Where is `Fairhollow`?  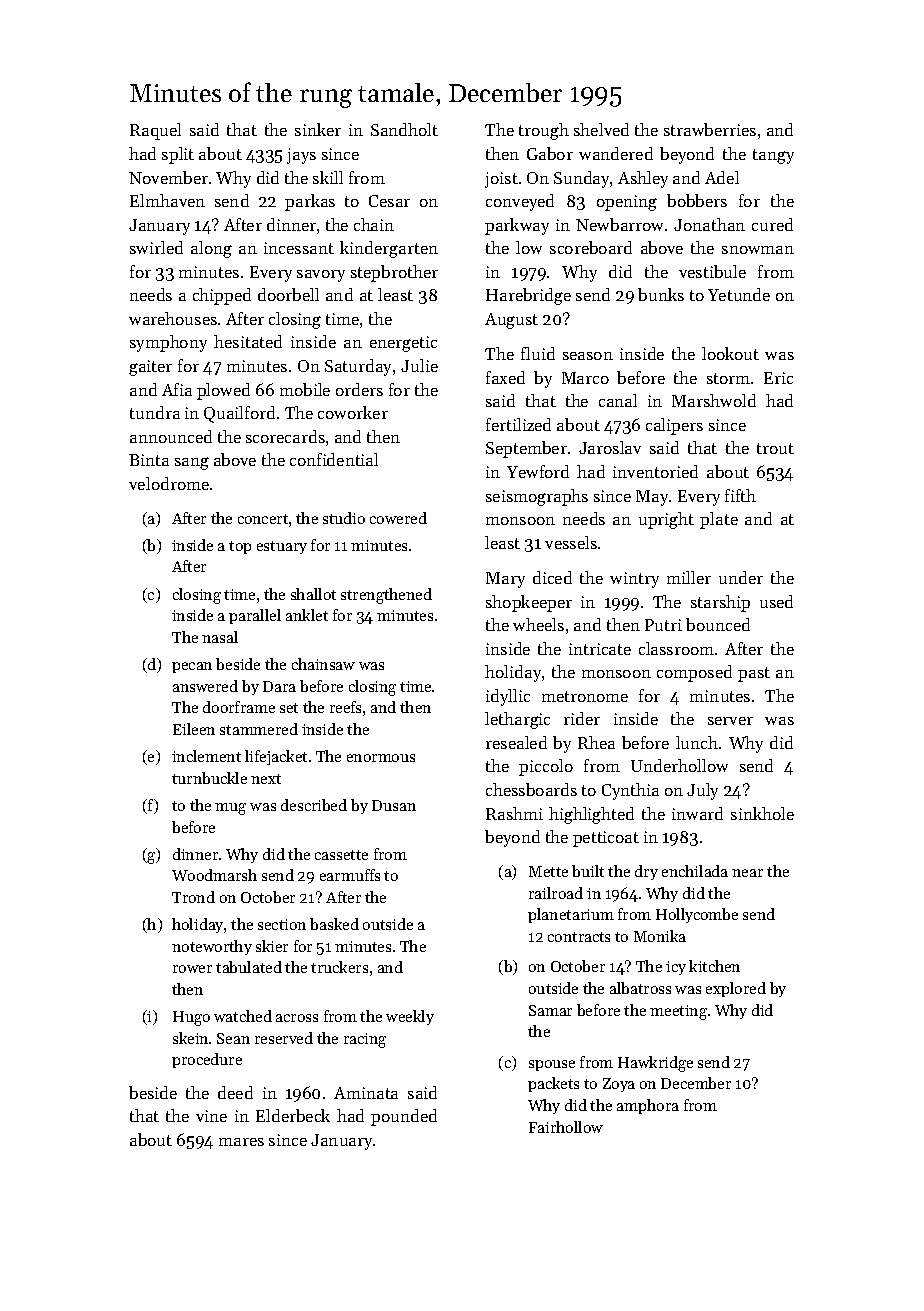 Fairhollow is located at coordinates (566, 1127).
